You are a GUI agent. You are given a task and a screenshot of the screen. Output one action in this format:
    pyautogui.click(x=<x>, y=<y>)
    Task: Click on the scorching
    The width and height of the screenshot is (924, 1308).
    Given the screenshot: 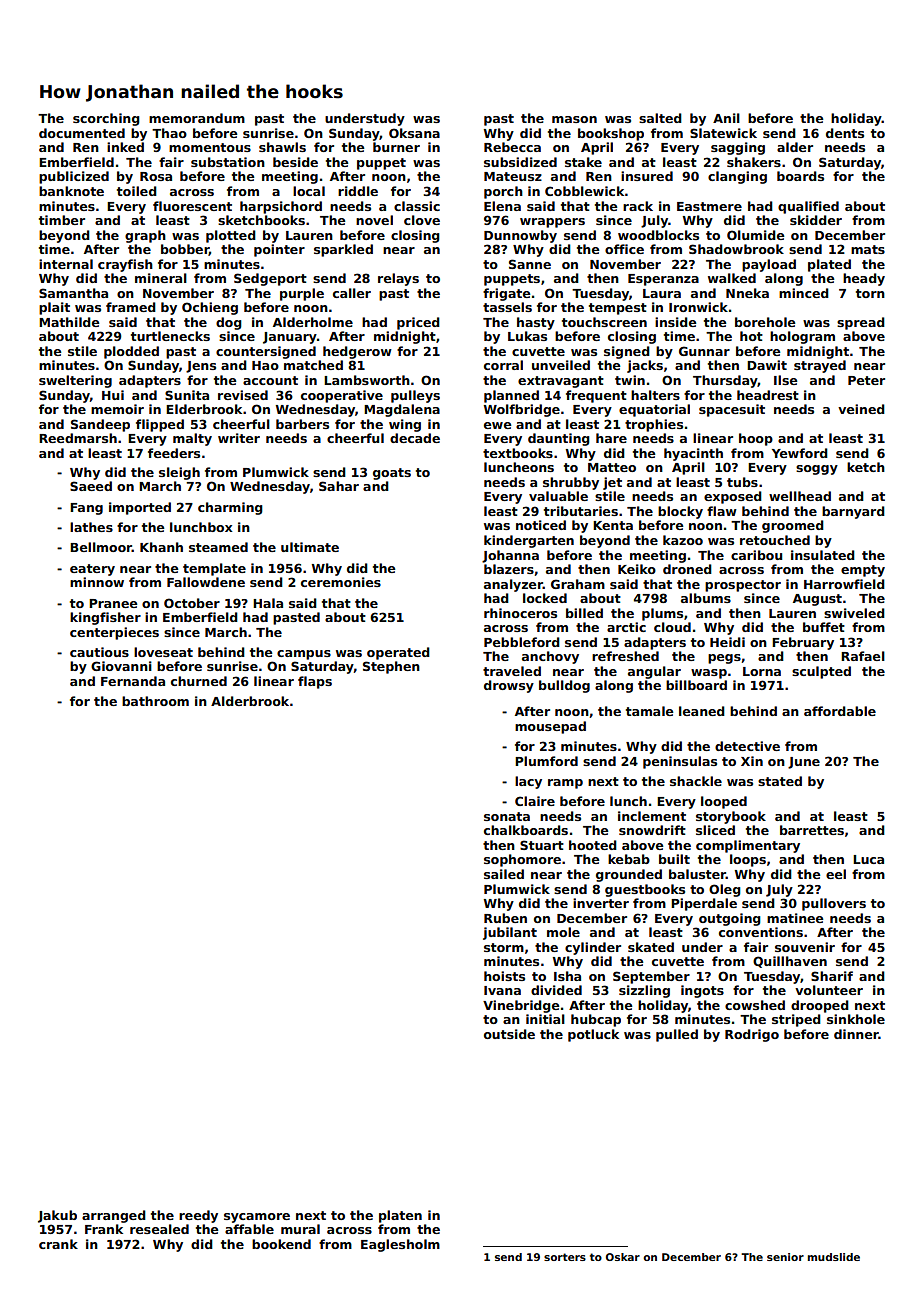 What is the action you would take?
    pyautogui.click(x=106, y=119)
